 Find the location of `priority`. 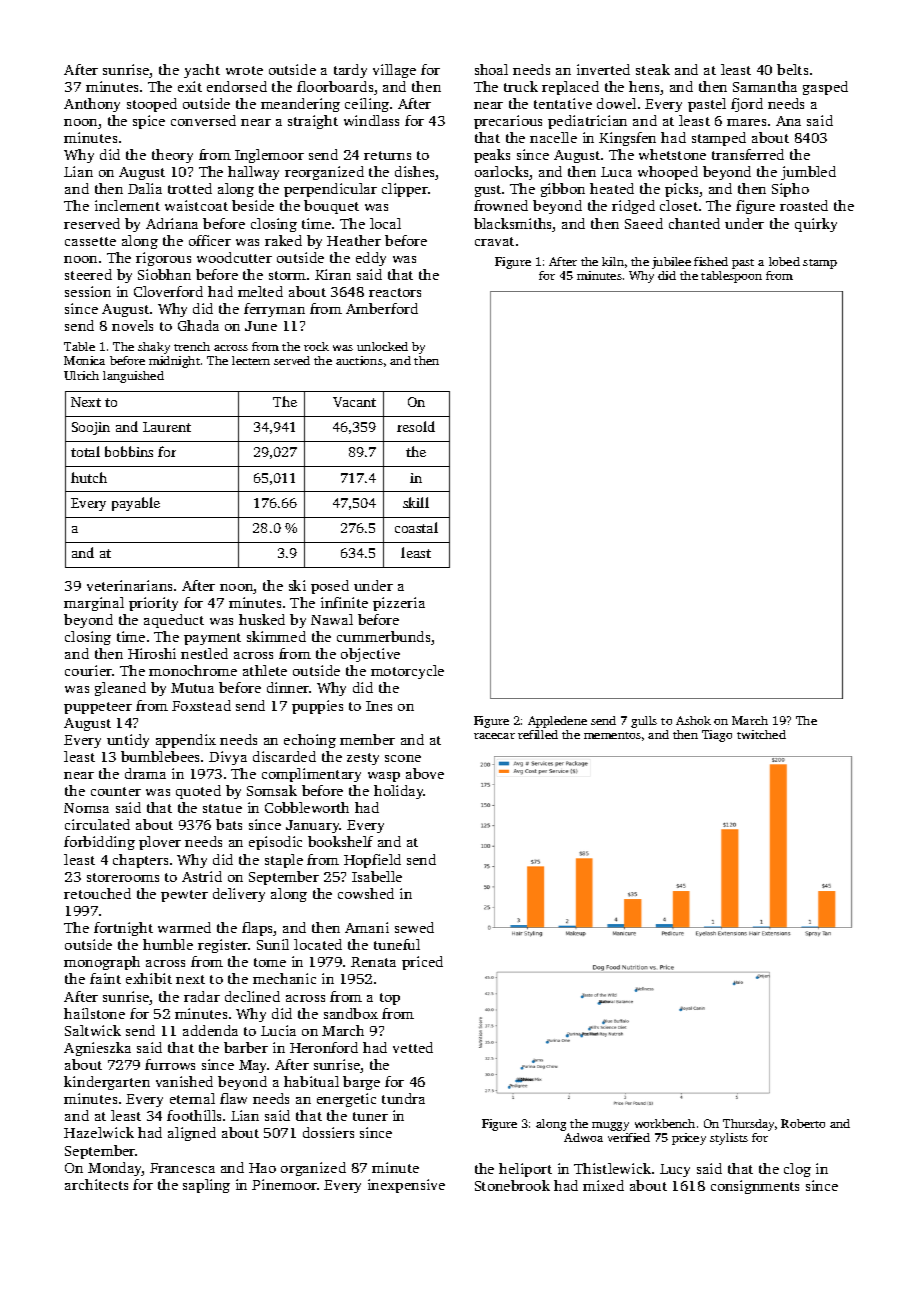

priority is located at coordinates (153, 604).
